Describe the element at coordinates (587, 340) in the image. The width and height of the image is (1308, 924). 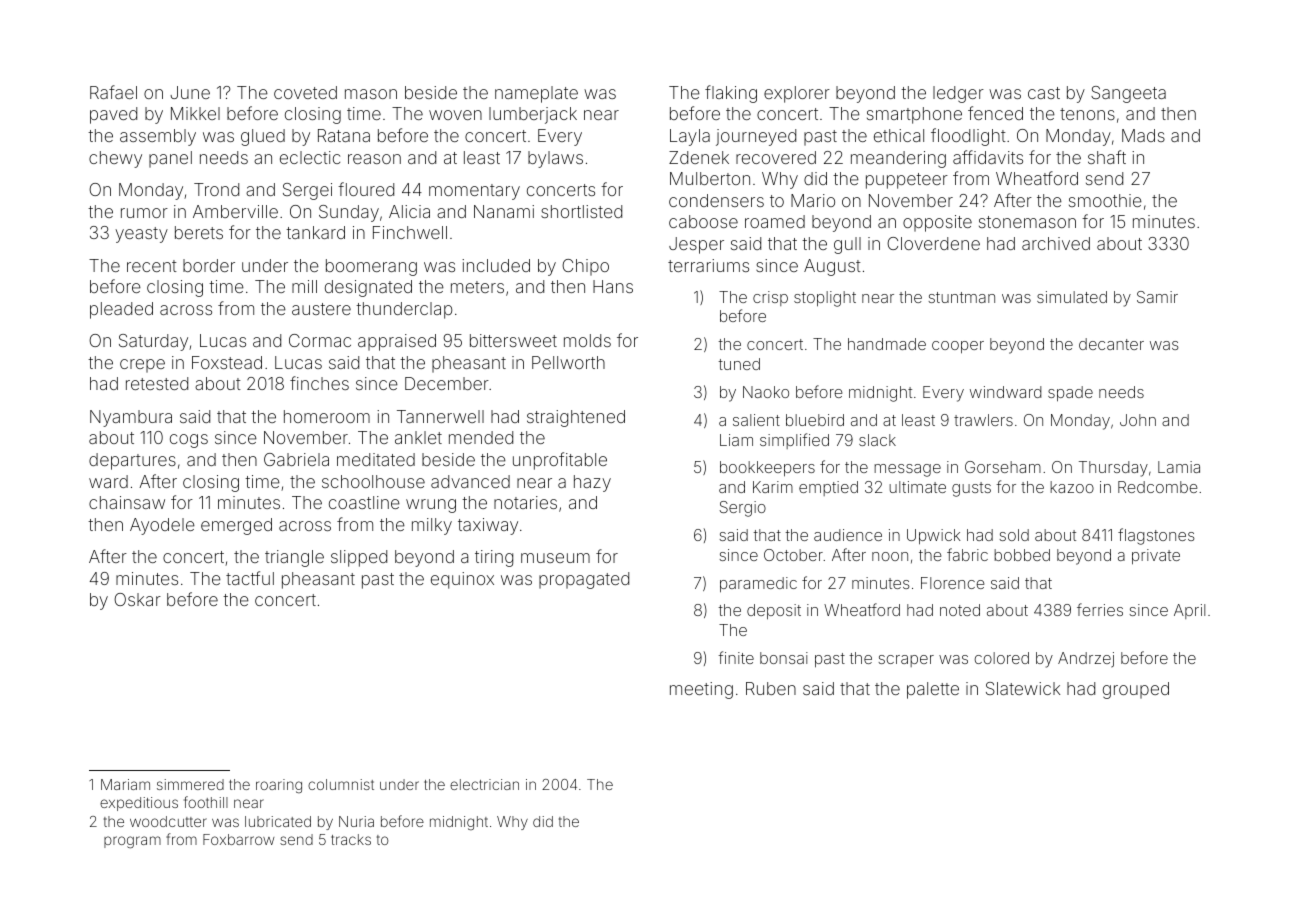
I see `molds` at that location.
